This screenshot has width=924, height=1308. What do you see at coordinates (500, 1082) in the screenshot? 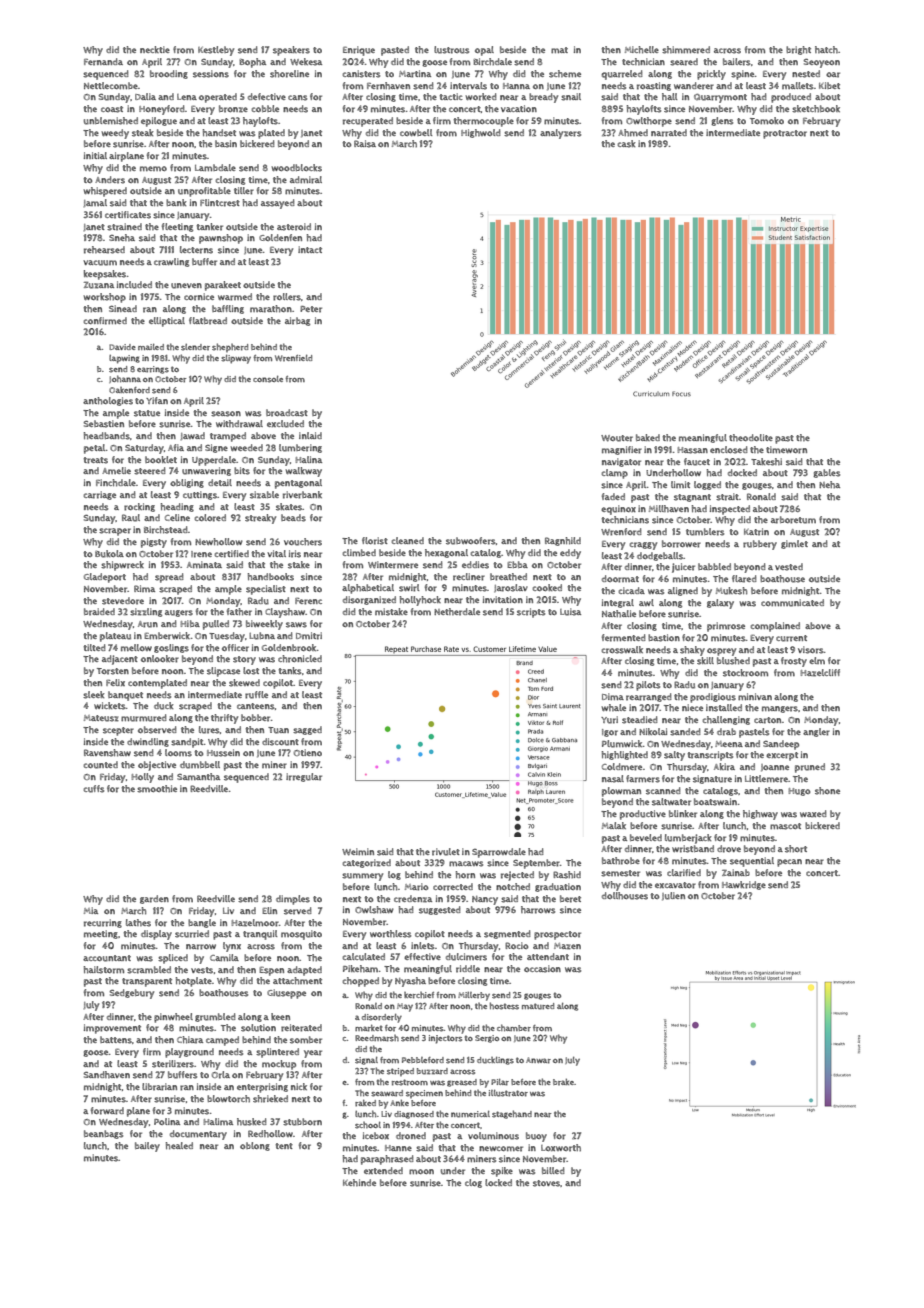
I see `Pilar` at bounding box center [500, 1082].
